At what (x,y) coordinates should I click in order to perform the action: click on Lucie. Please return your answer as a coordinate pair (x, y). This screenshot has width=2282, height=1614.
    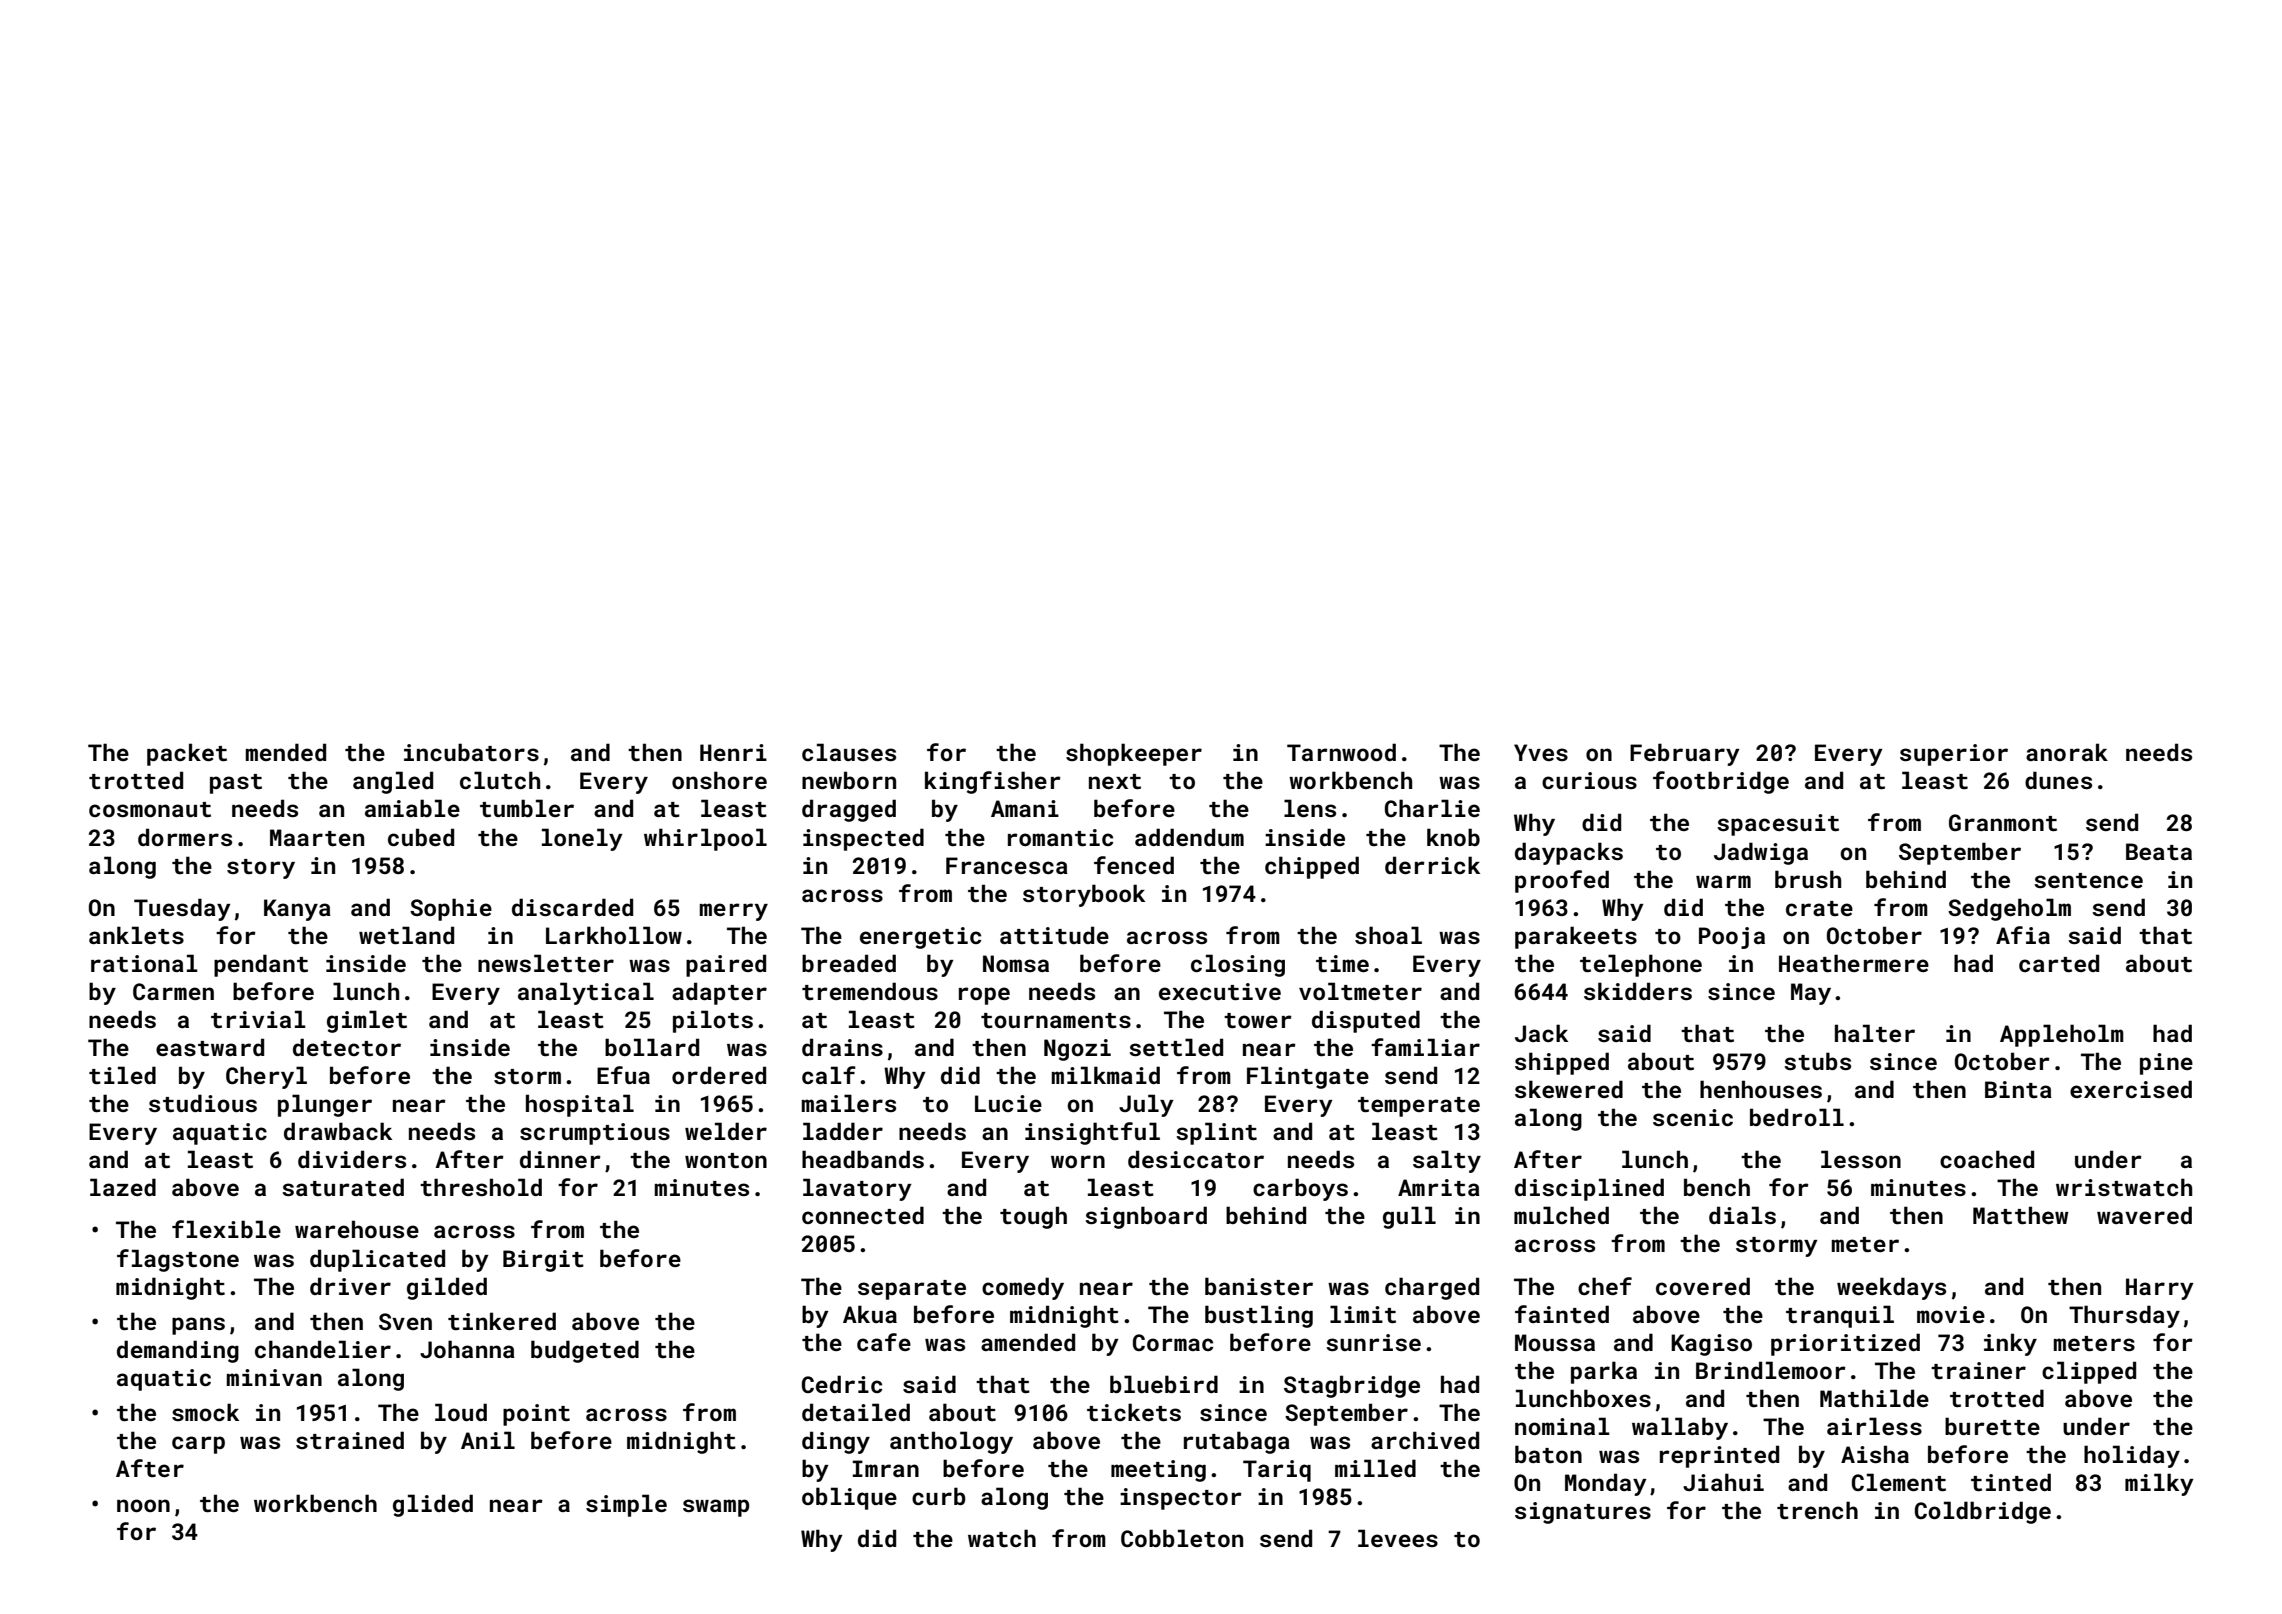
    Looking at the image, I should click on (1008, 1103).
